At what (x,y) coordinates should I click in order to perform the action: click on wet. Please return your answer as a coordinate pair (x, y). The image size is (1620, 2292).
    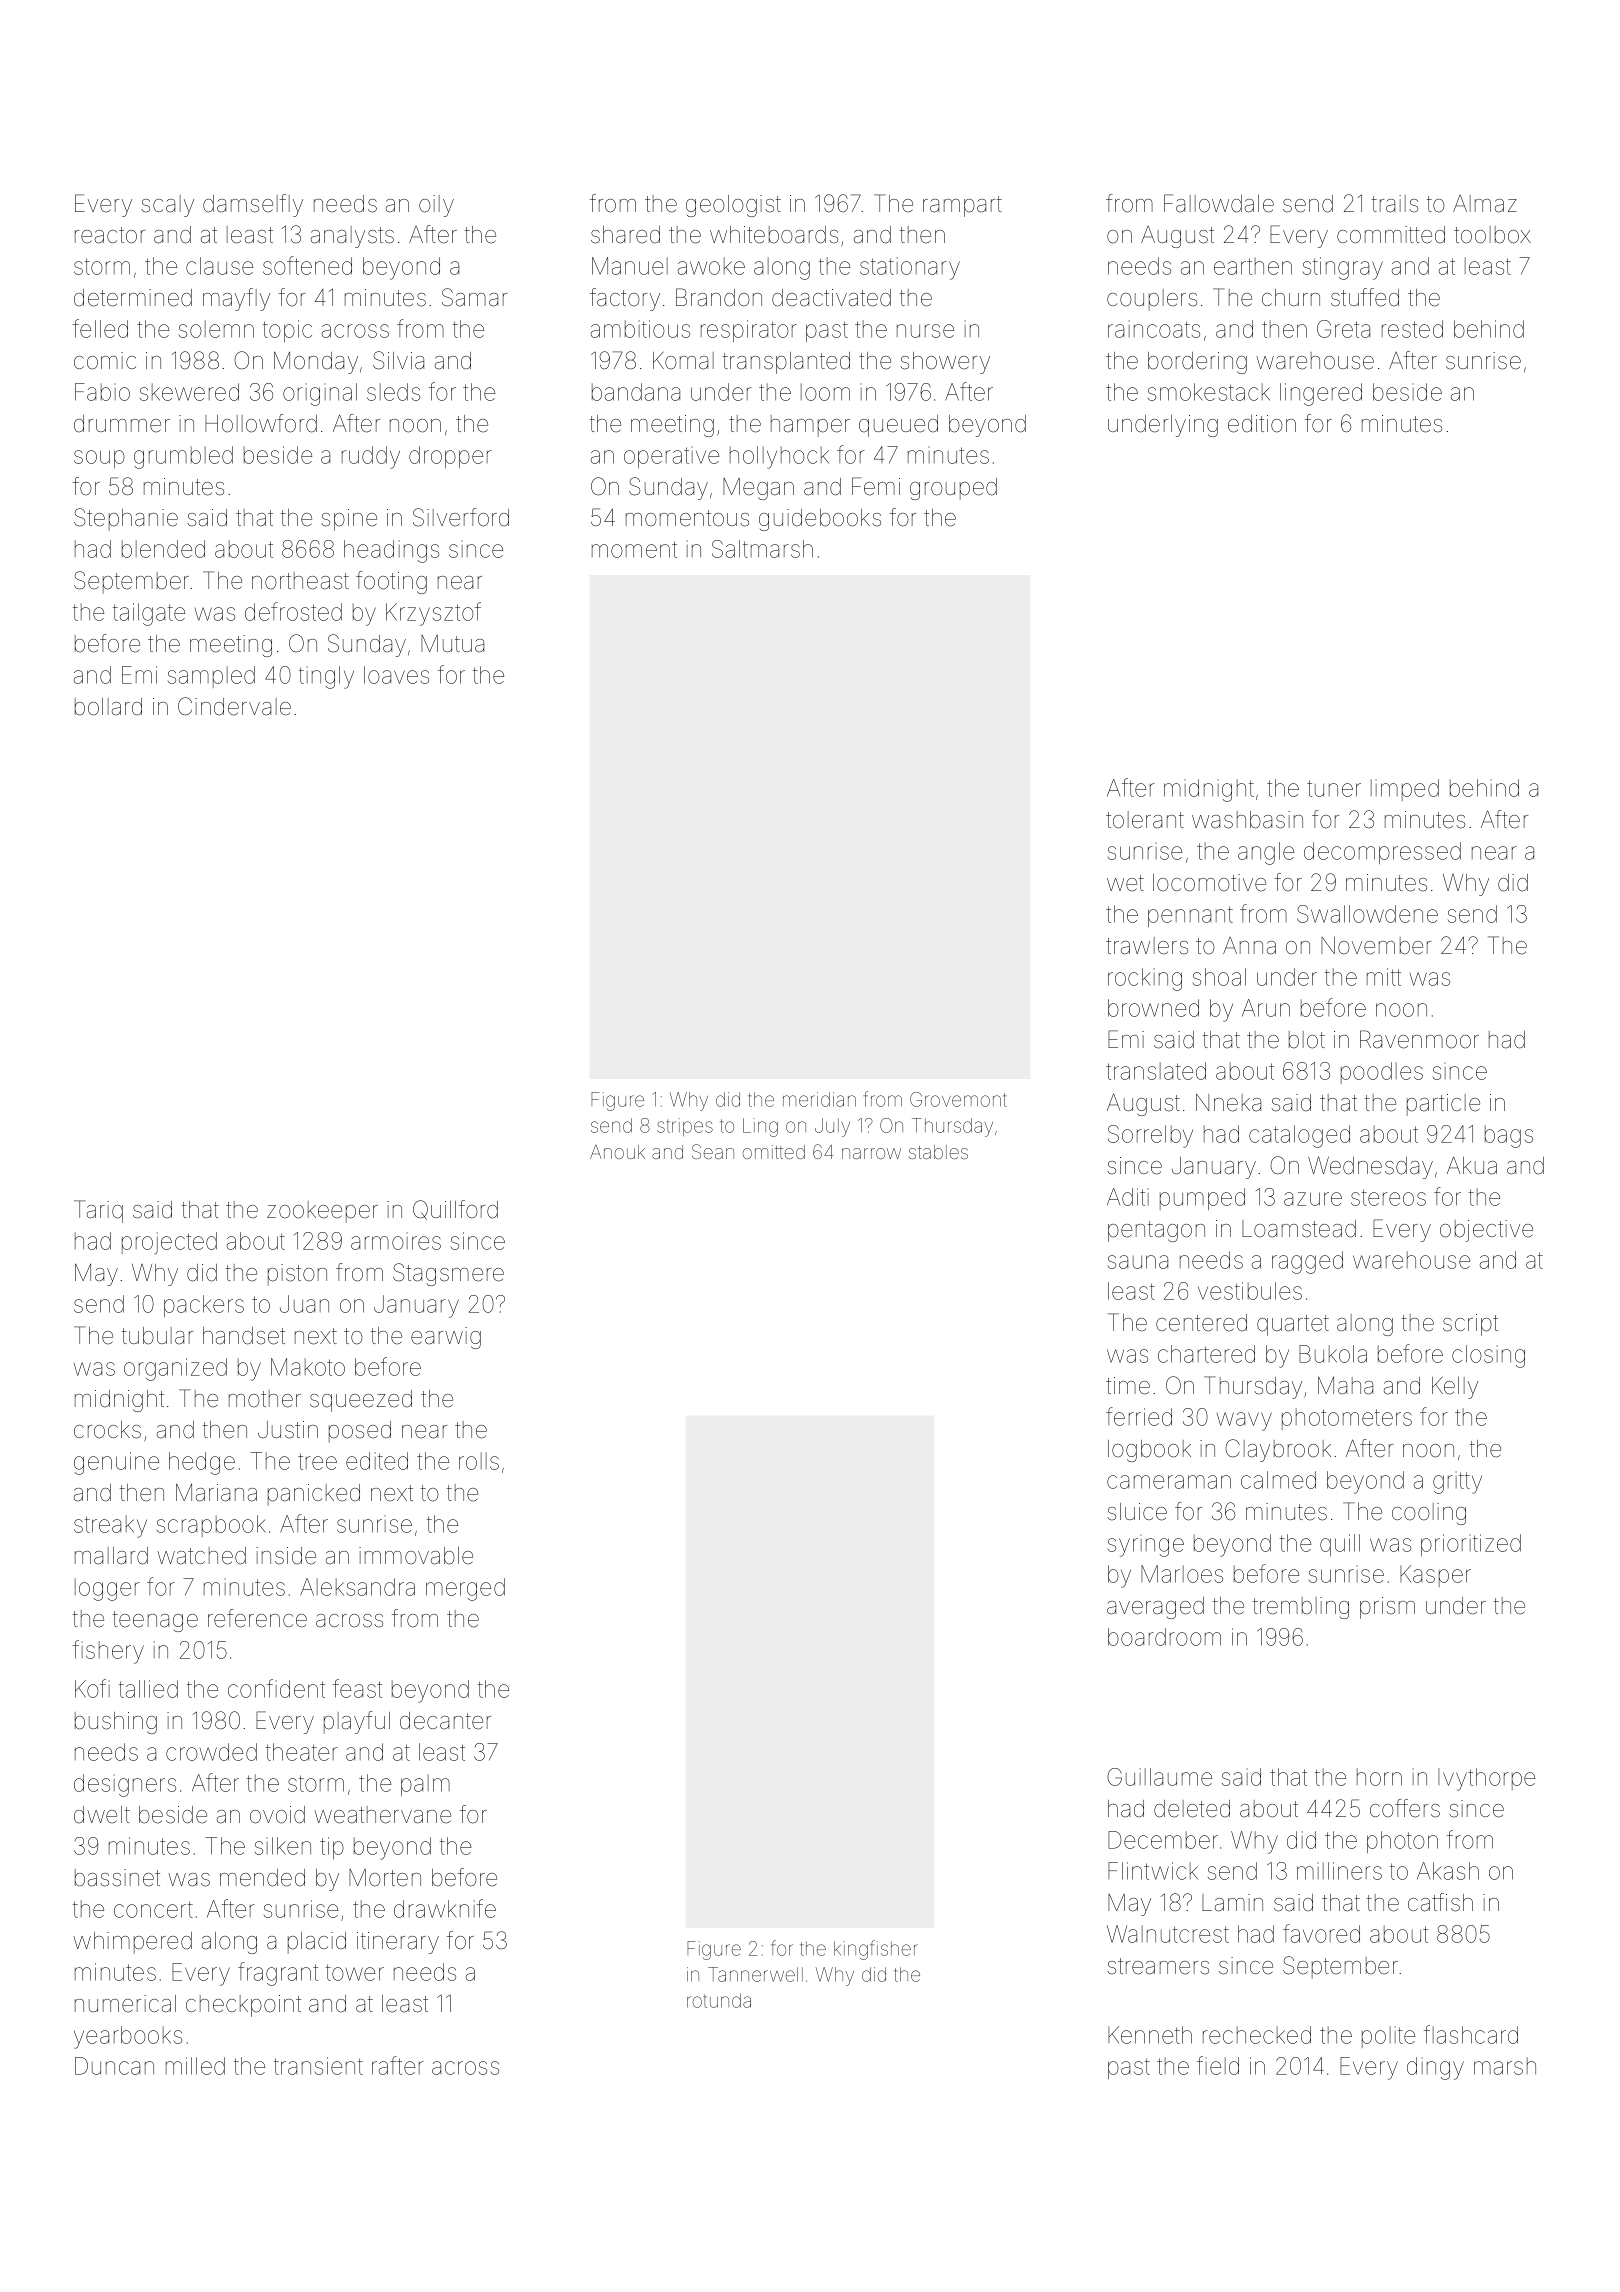
    Looking at the image, I should click on (1125, 883).
